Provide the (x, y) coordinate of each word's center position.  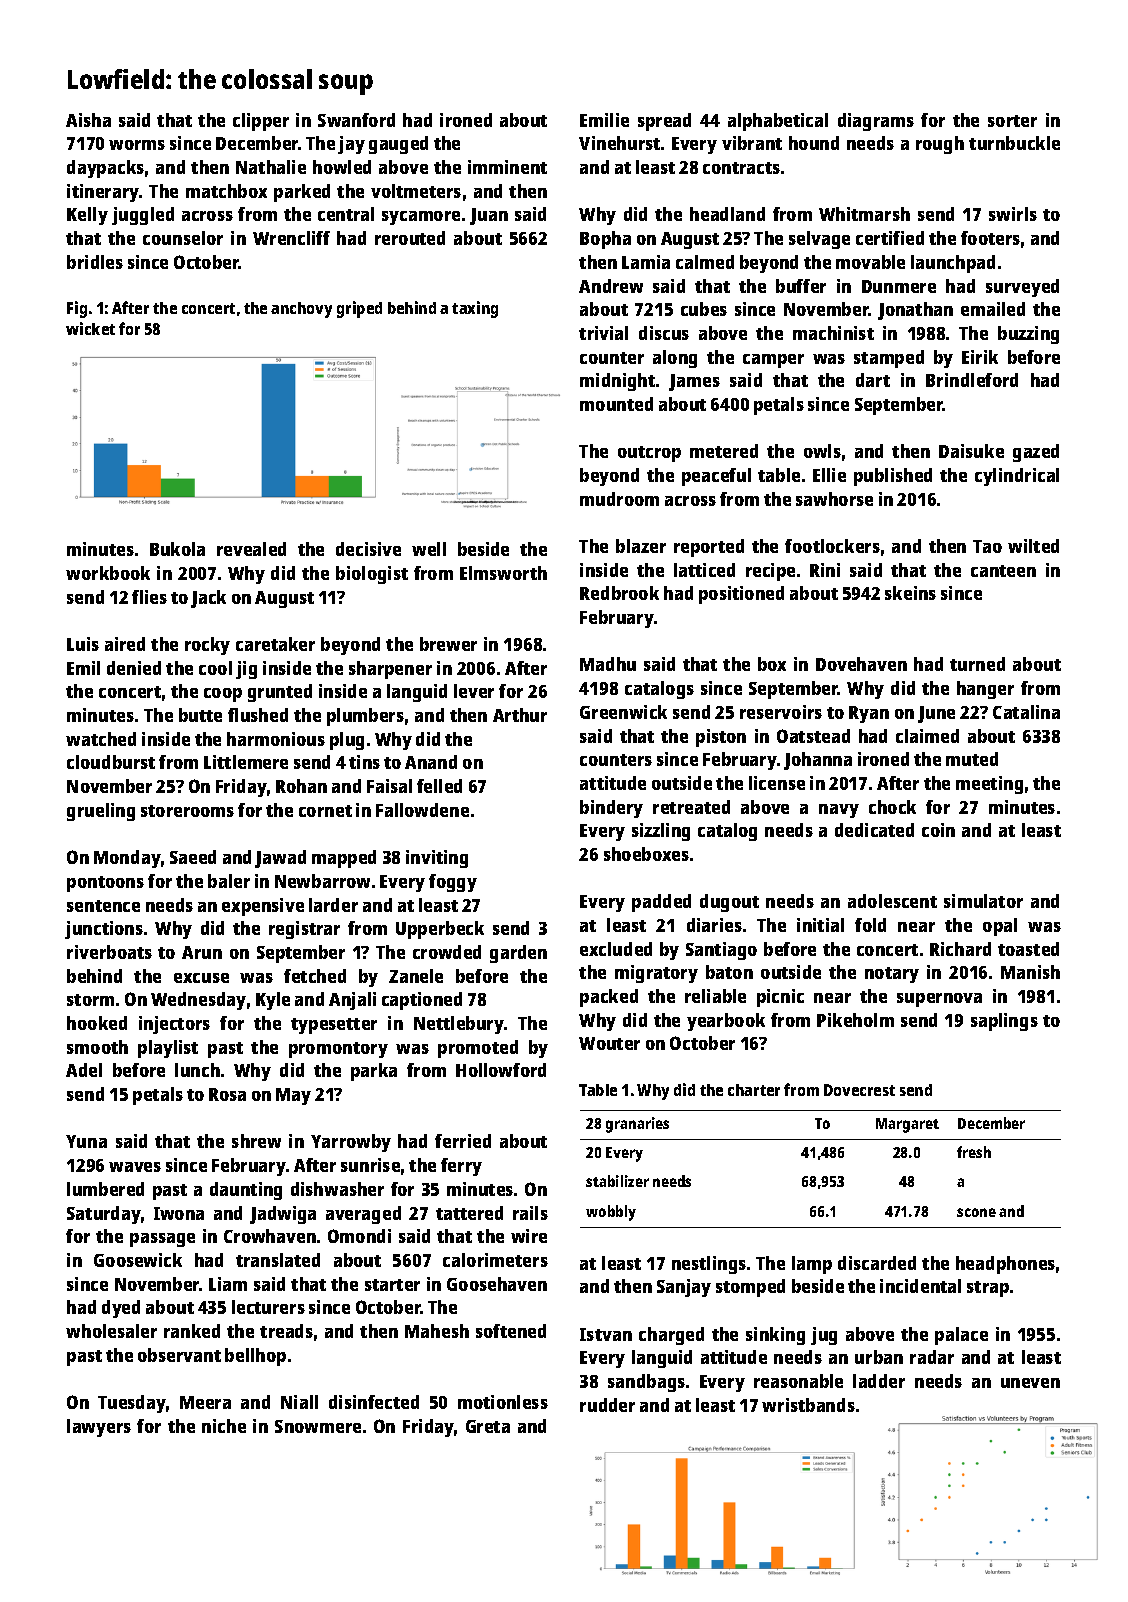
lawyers (99, 1428)
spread (664, 122)
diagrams (876, 122)
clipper (261, 122)
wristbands (808, 1405)
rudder (607, 1405)
